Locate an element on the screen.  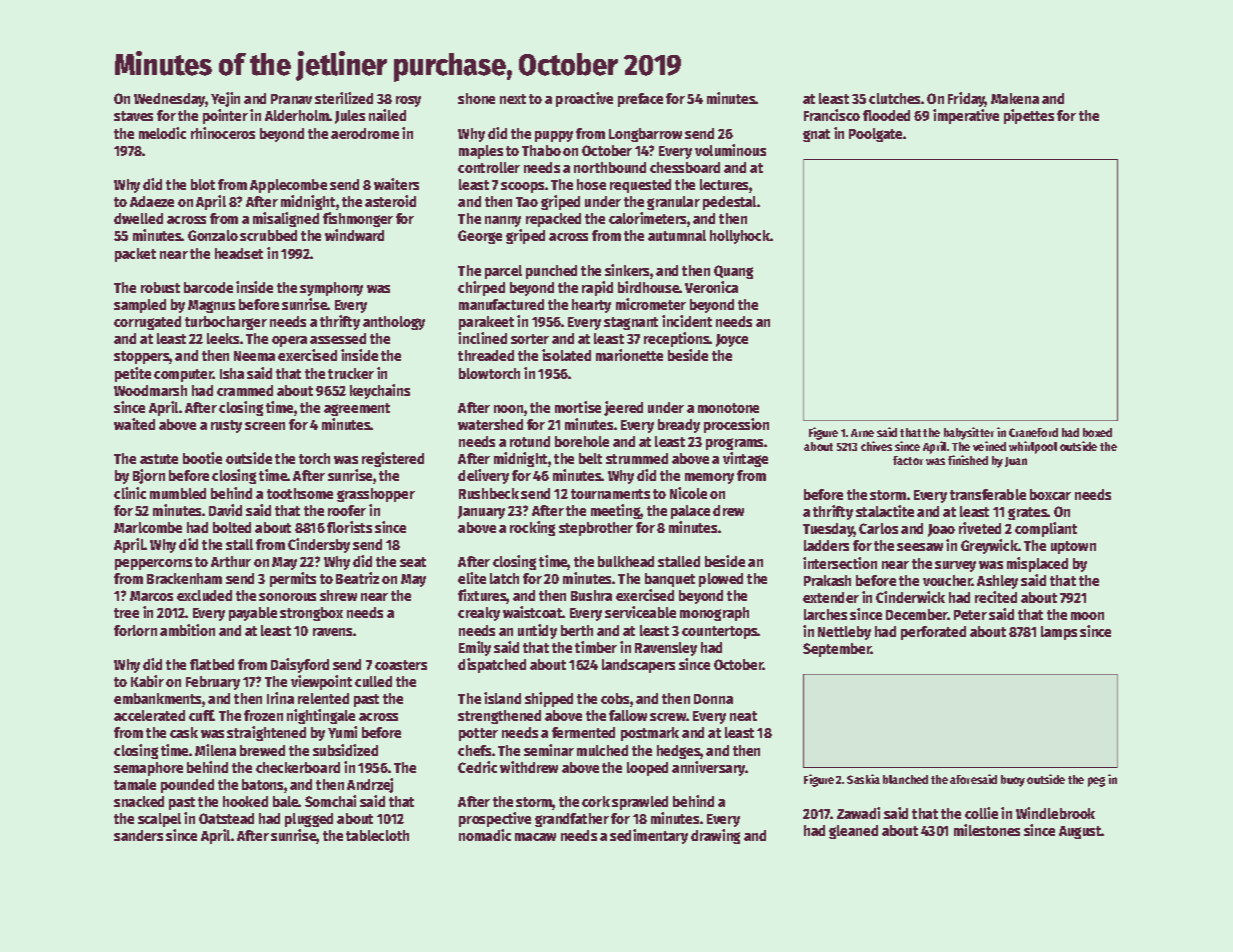
drawing is located at coordinates (715, 836).
